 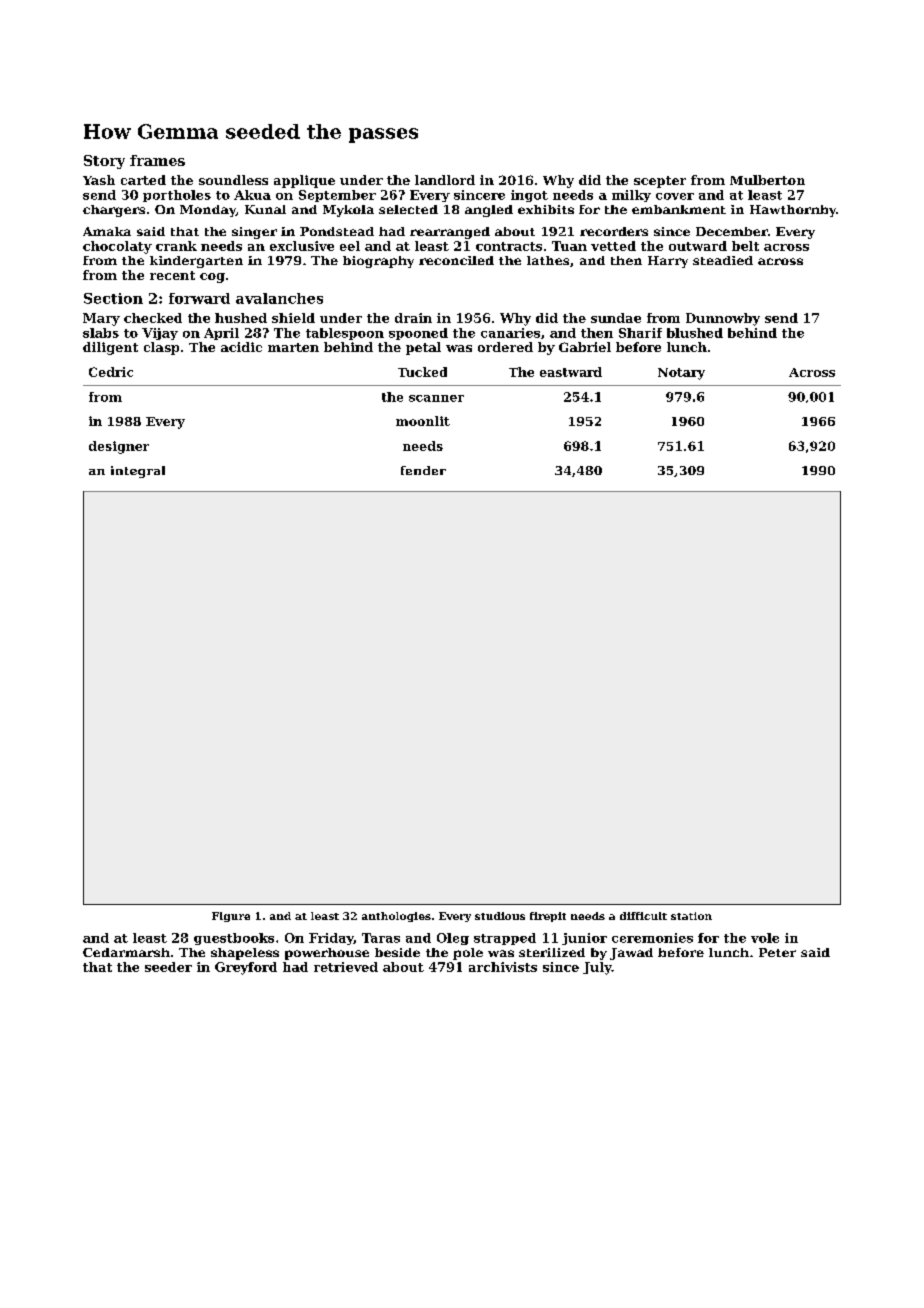 What do you see at coordinates (423, 470) in the screenshot?
I see `fender` at bounding box center [423, 470].
